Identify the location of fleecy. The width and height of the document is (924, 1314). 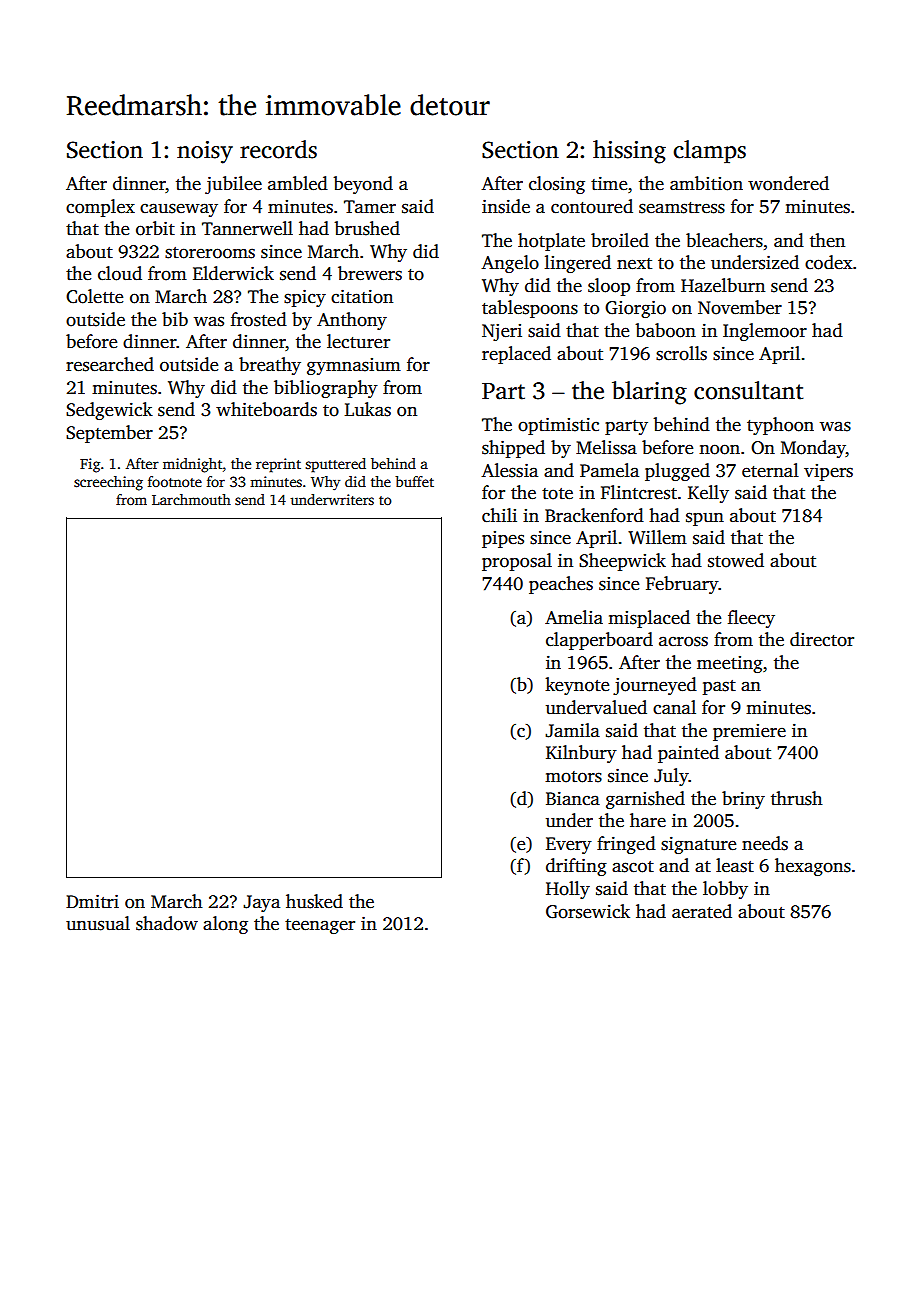
(751, 619).
